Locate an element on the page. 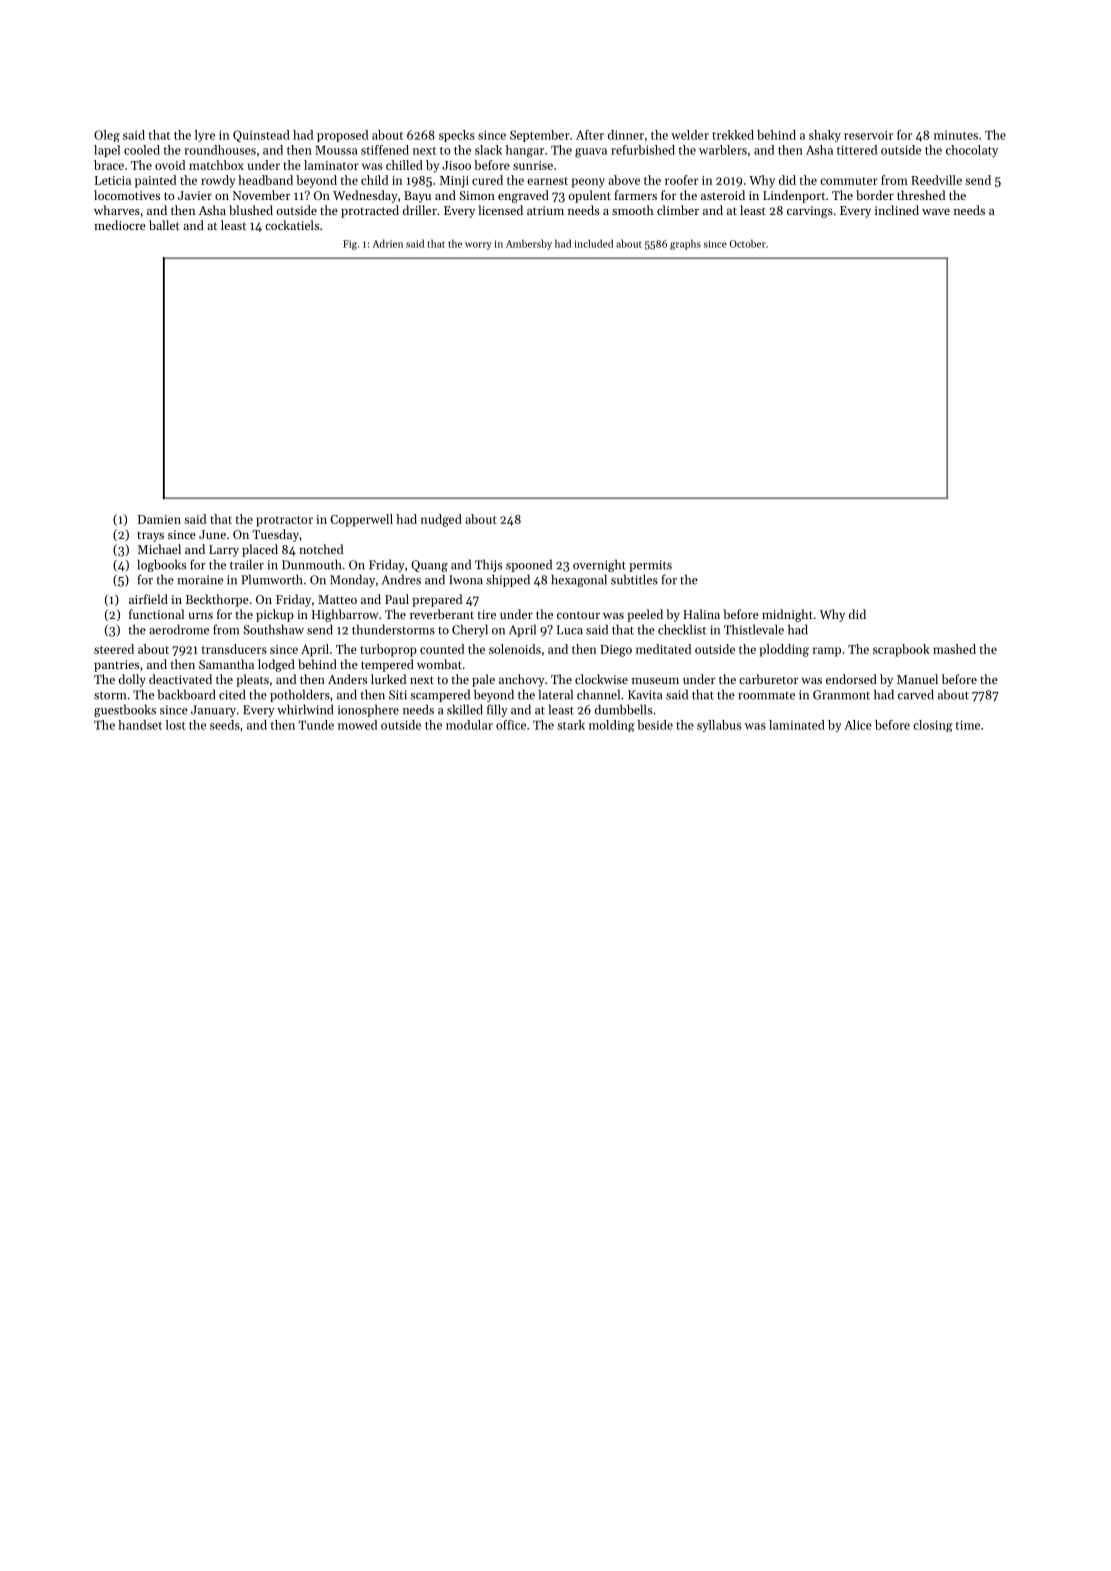 The height and width of the image is (1571, 1111). Reedville is located at coordinates (936, 180).
